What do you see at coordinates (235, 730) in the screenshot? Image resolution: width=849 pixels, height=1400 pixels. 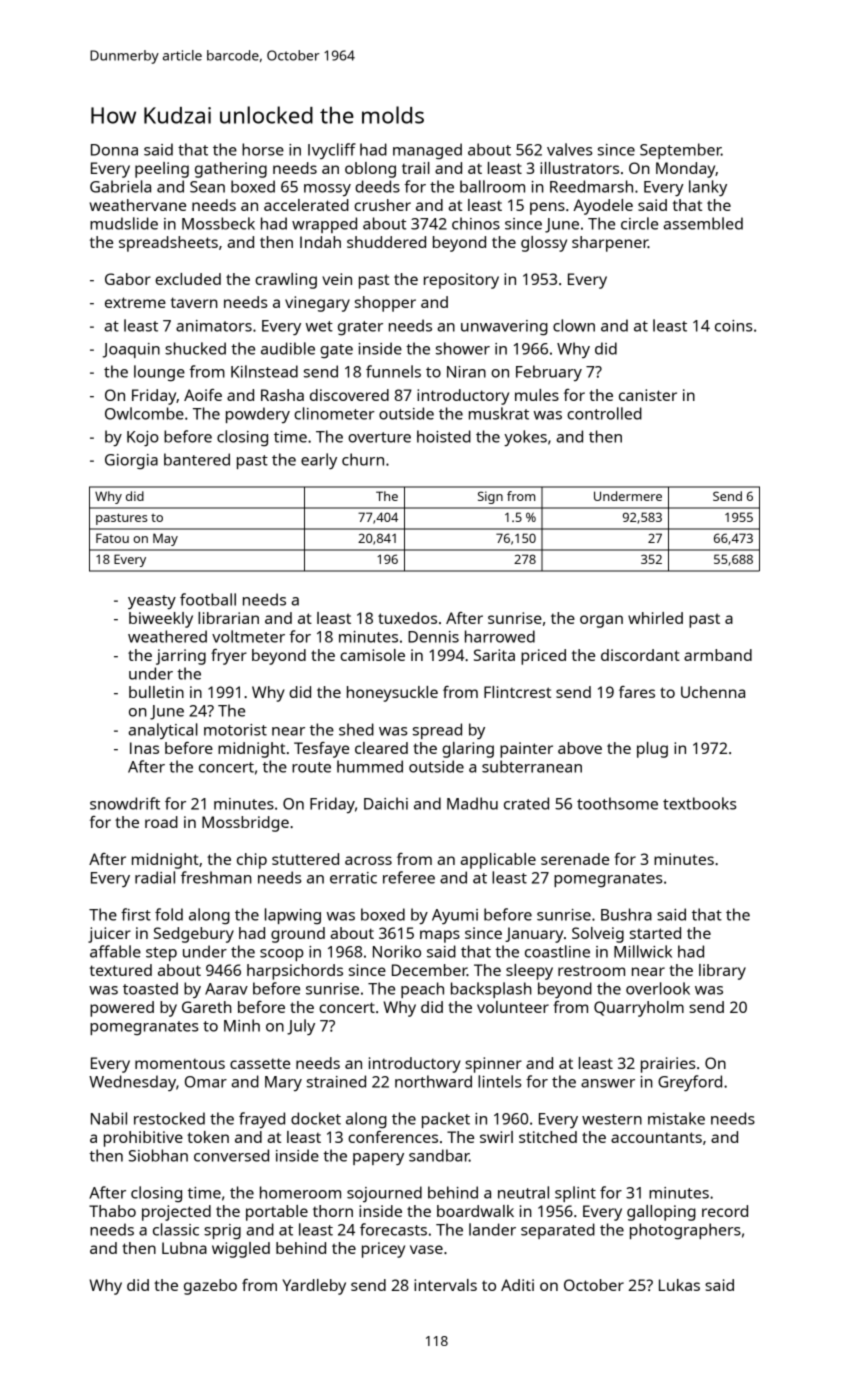 I see `motorist` at bounding box center [235, 730].
